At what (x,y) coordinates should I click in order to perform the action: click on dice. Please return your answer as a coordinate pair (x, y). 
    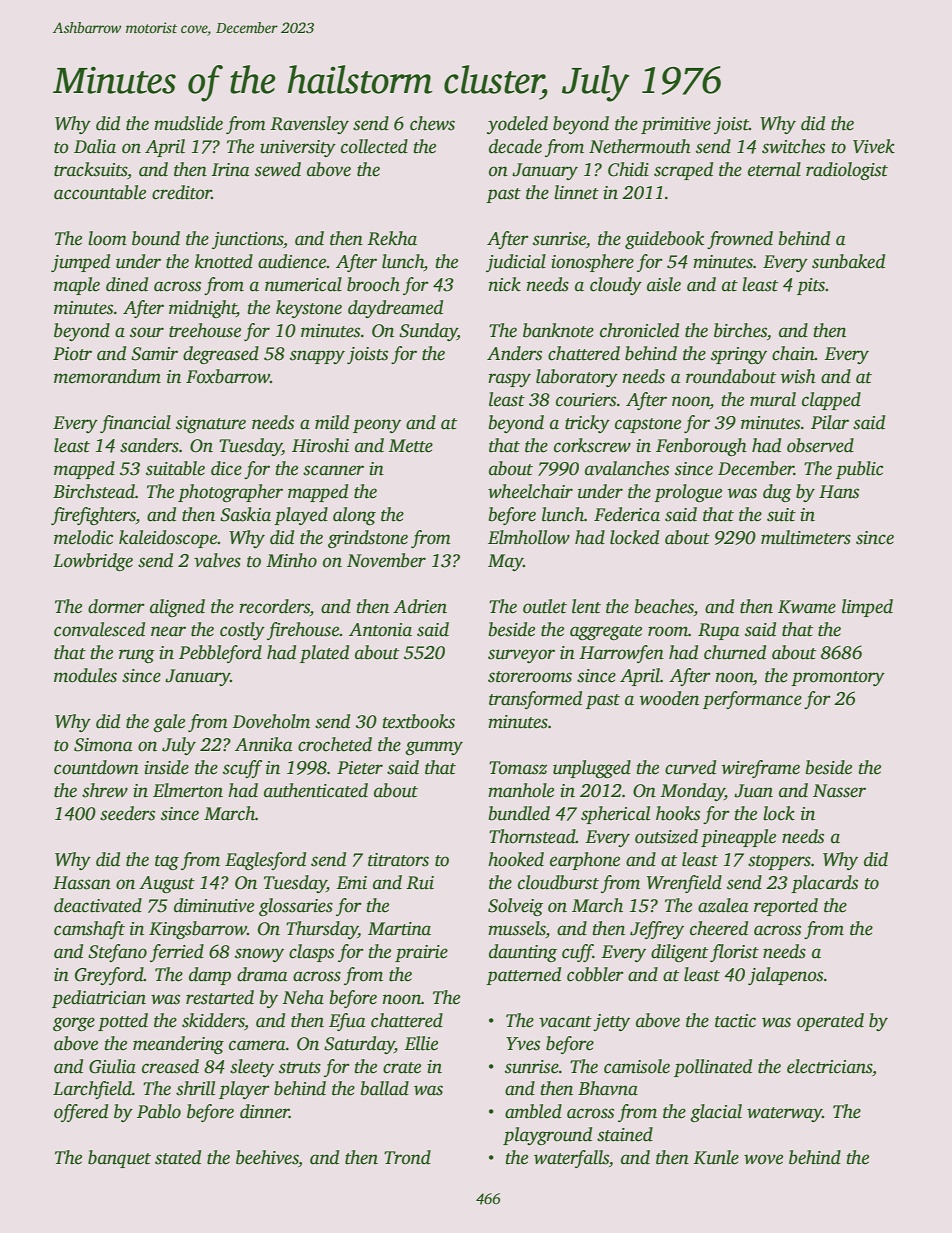
    Looking at the image, I should click on (226, 468).
